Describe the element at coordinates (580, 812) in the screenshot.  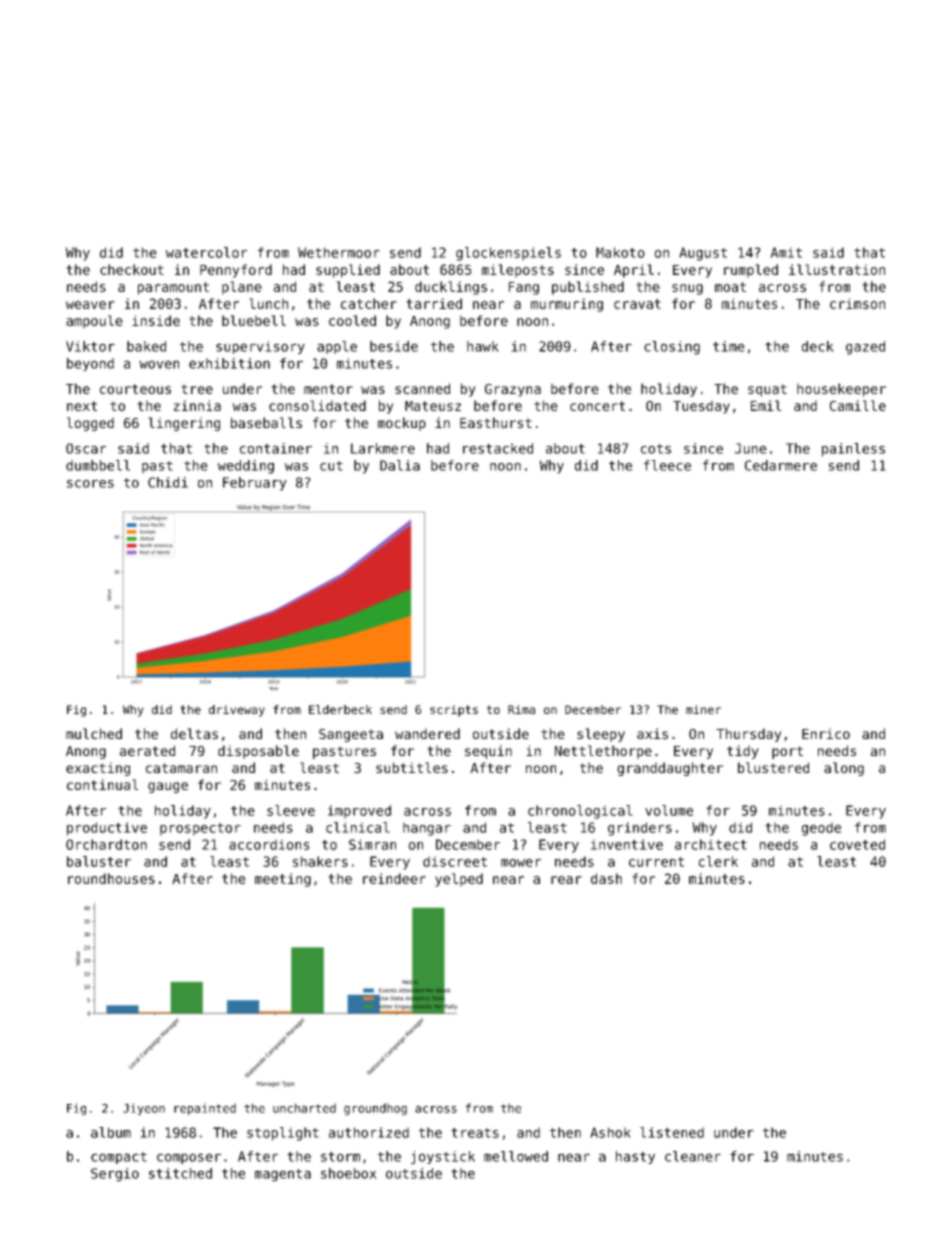
I see `chronological` at that location.
